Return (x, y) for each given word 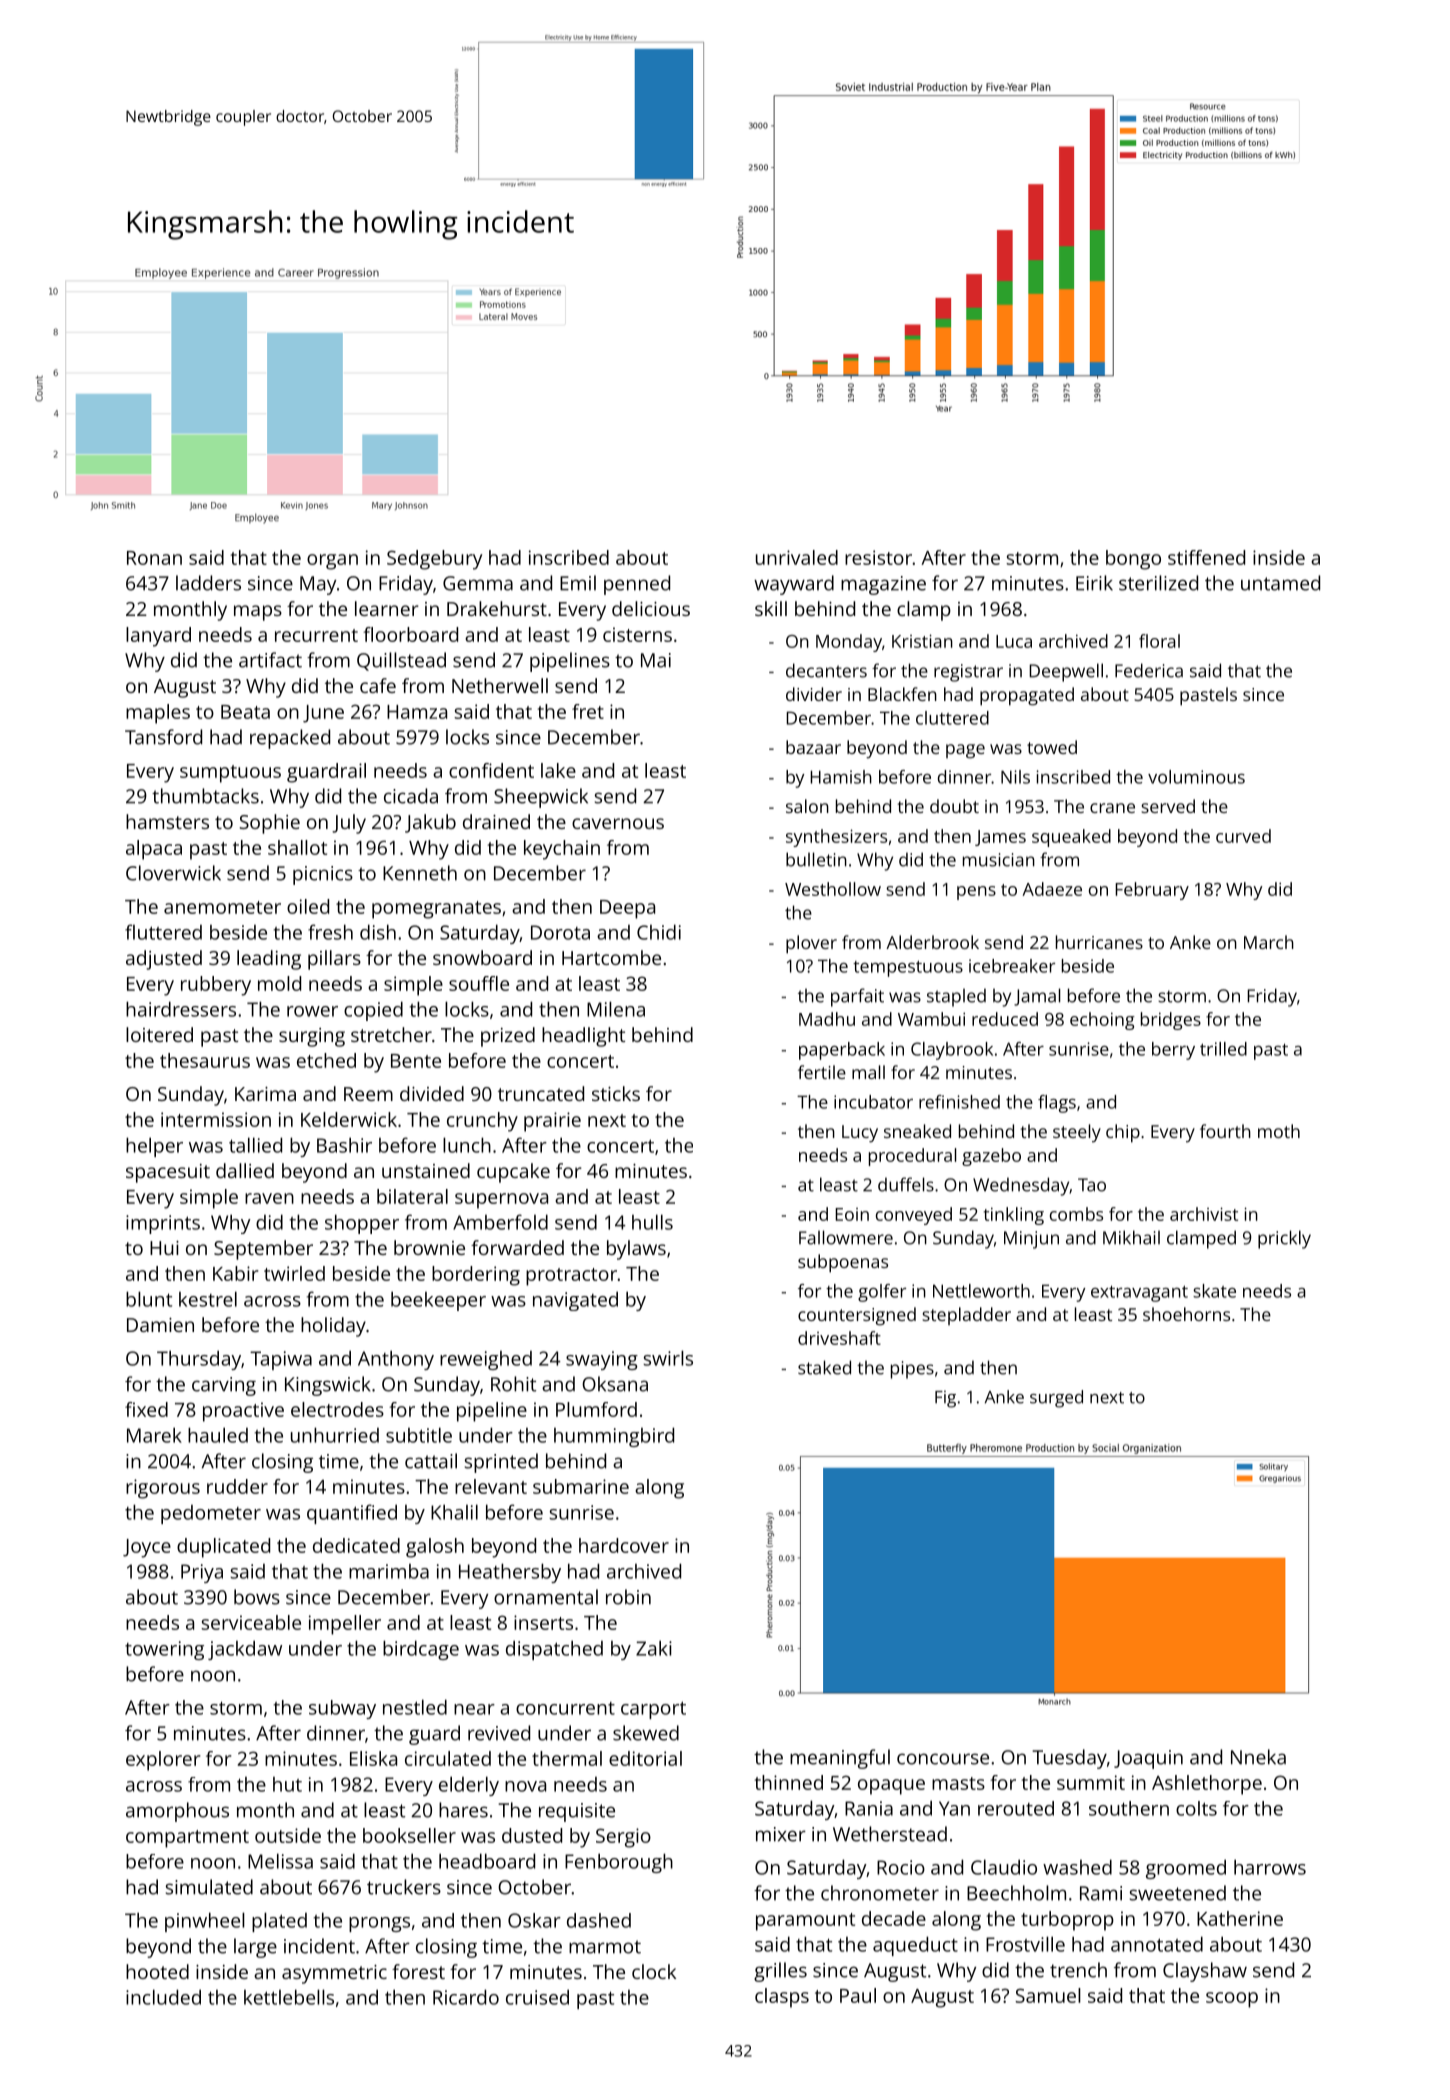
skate (1214, 1291)
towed (1052, 747)
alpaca (154, 850)
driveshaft (839, 1338)
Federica (1149, 670)
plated (279, 1922)
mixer (781, 1834)
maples (158, 714)
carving (224, 1386)
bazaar (813, 747)
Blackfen (902, 694)
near (474, 1709)
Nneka (1258, 1757)
